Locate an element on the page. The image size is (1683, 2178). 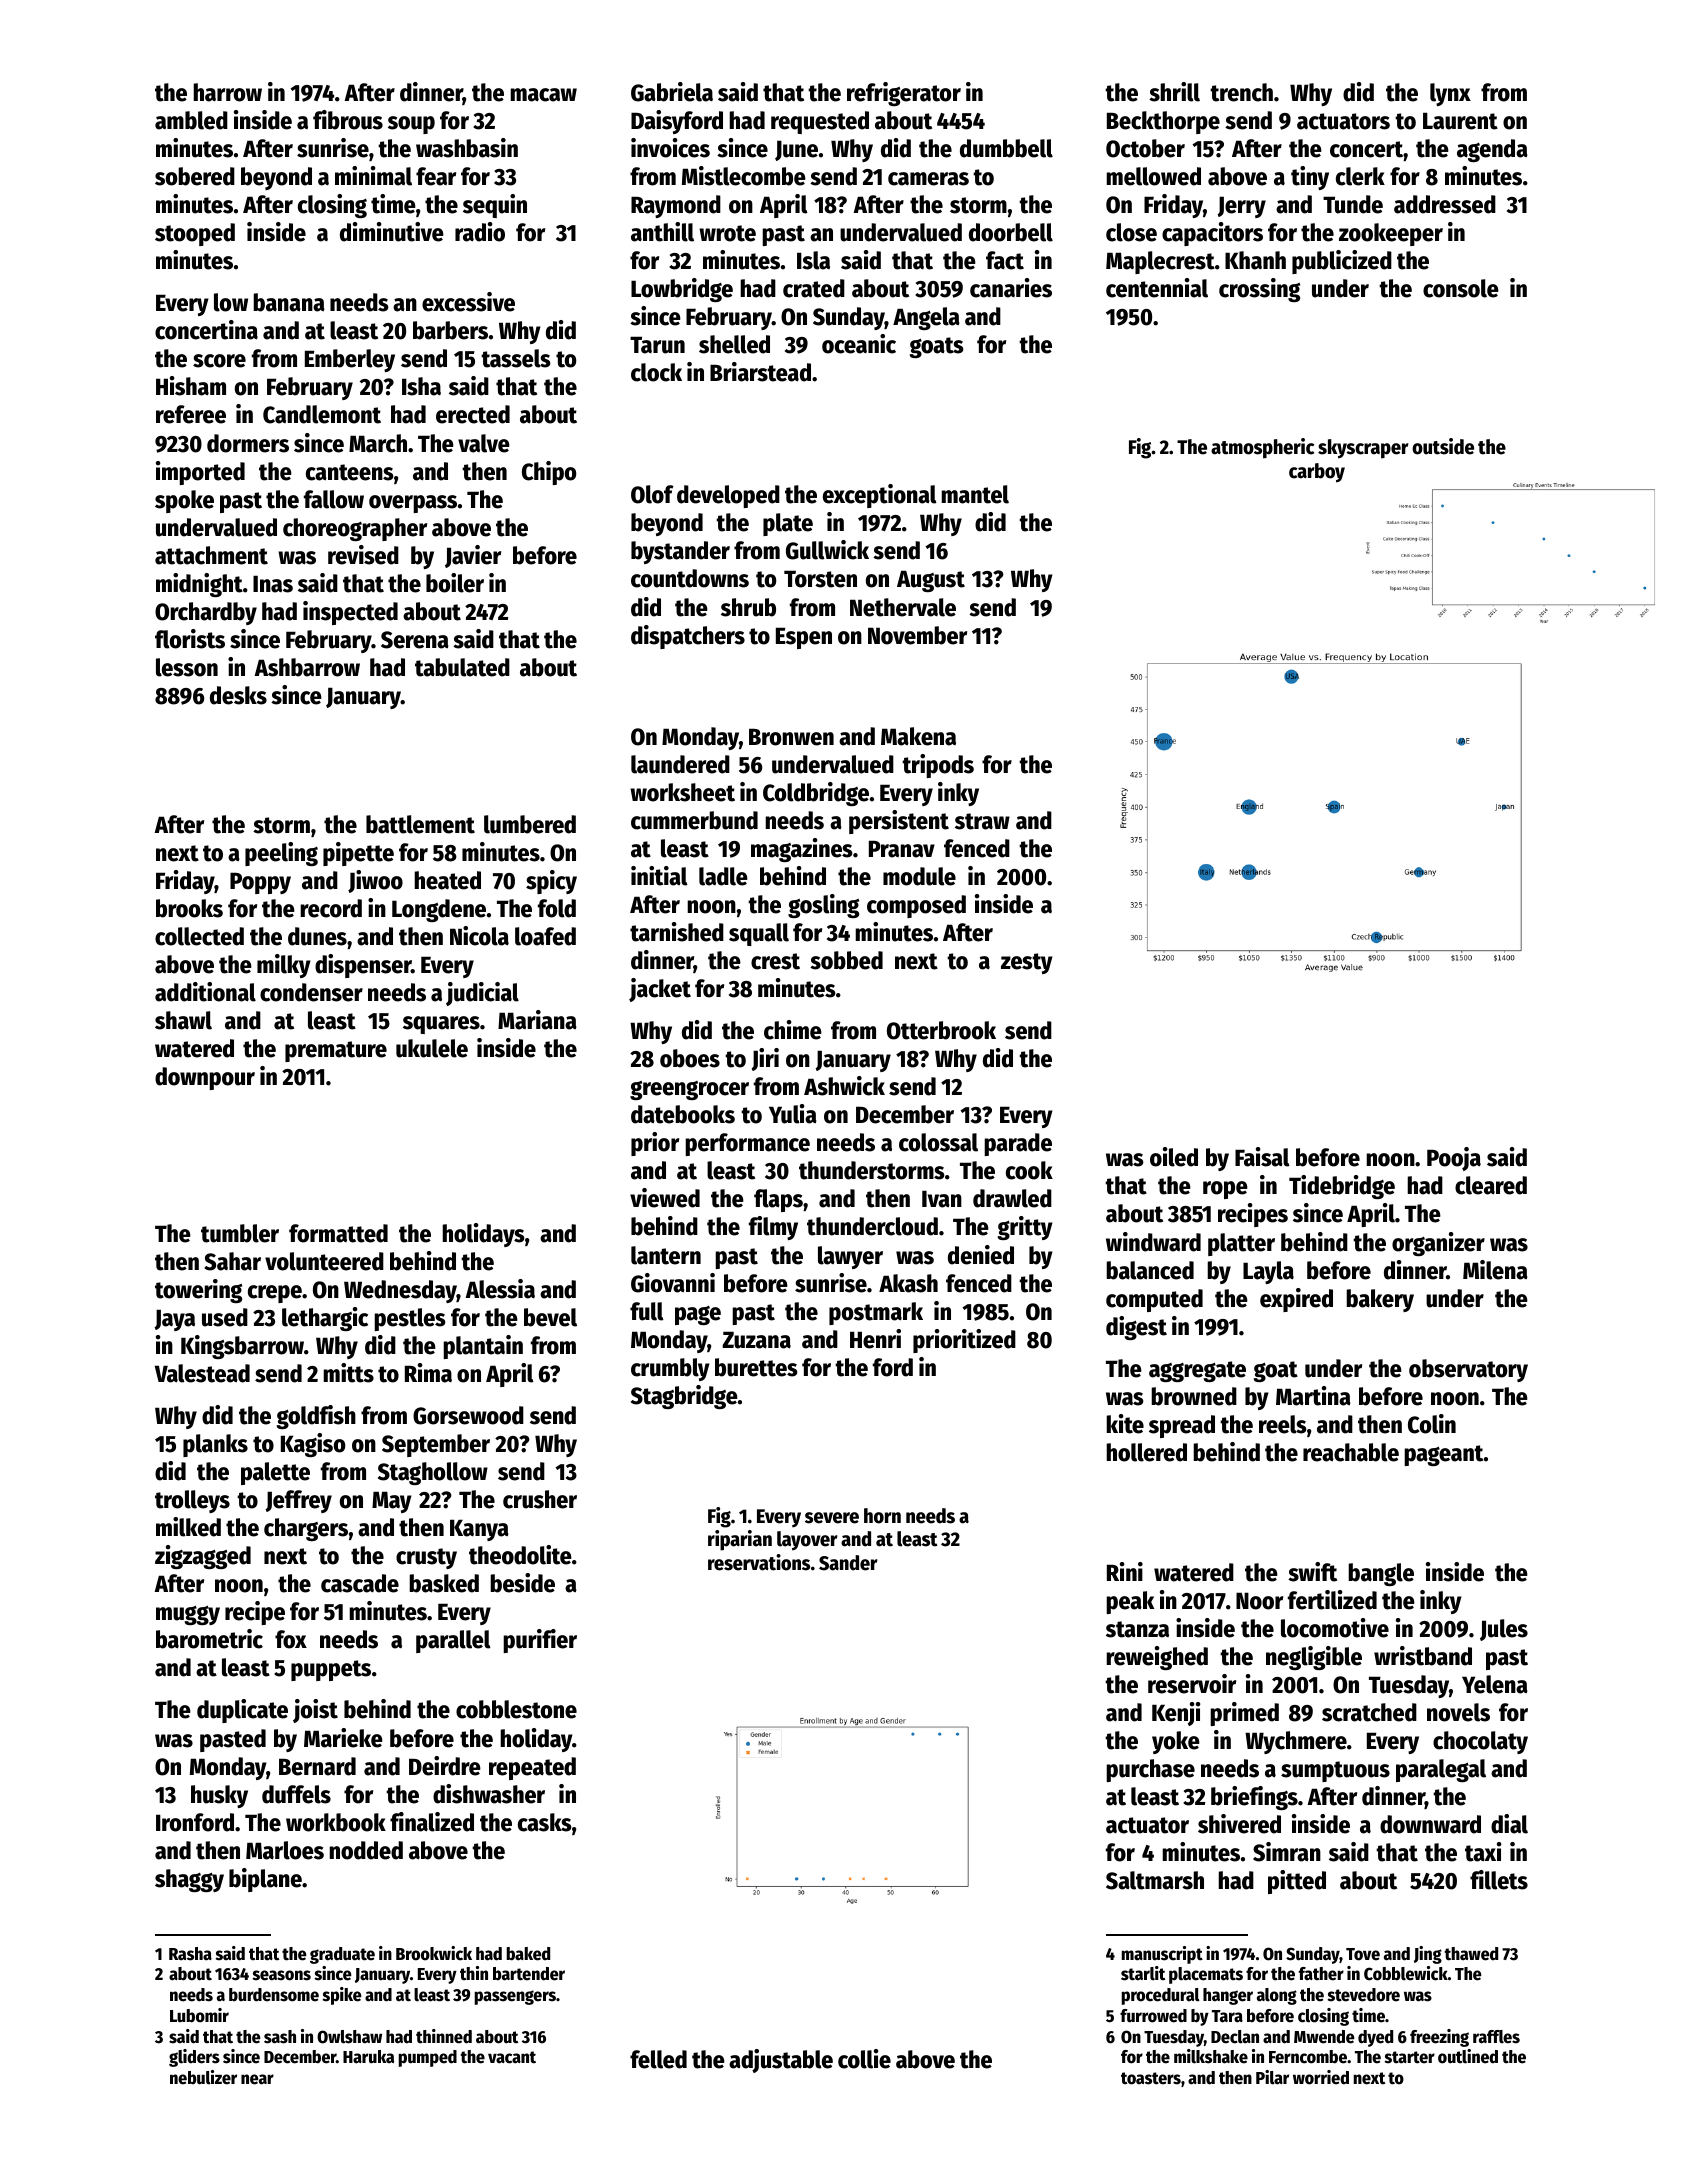
desks is located at coordinates (238, 695).
